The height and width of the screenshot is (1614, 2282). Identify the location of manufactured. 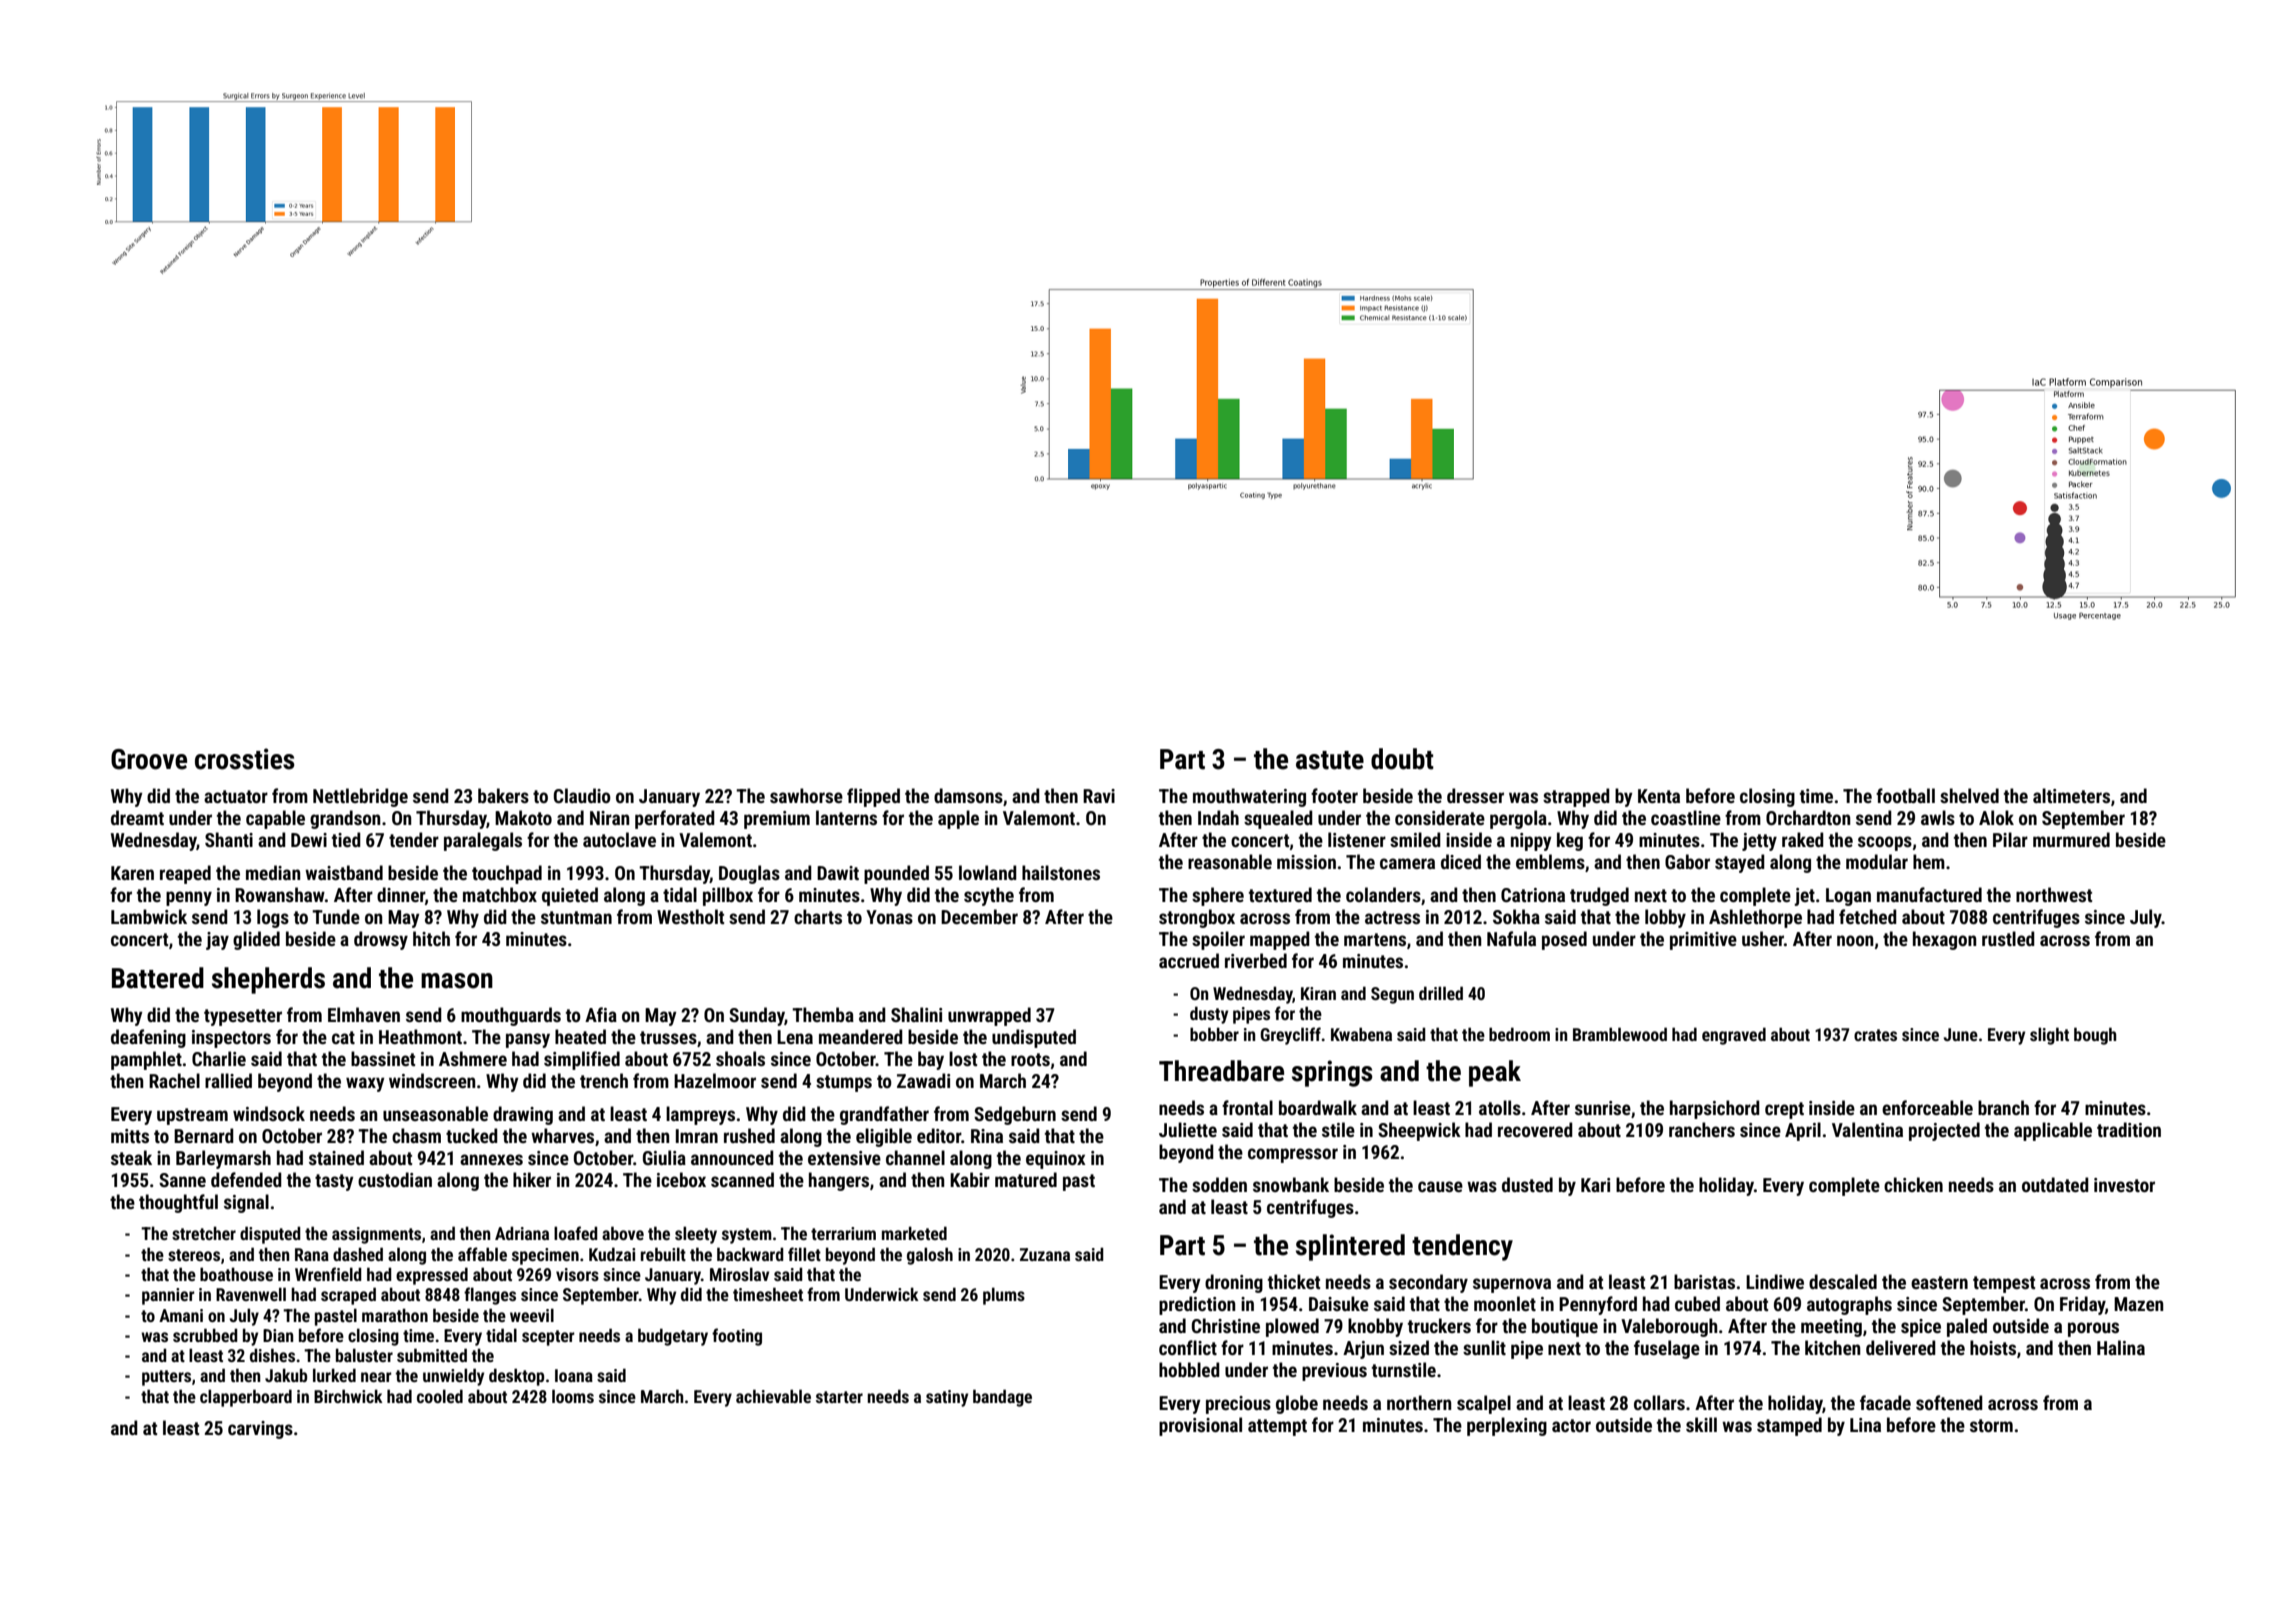
(1929, 894).
